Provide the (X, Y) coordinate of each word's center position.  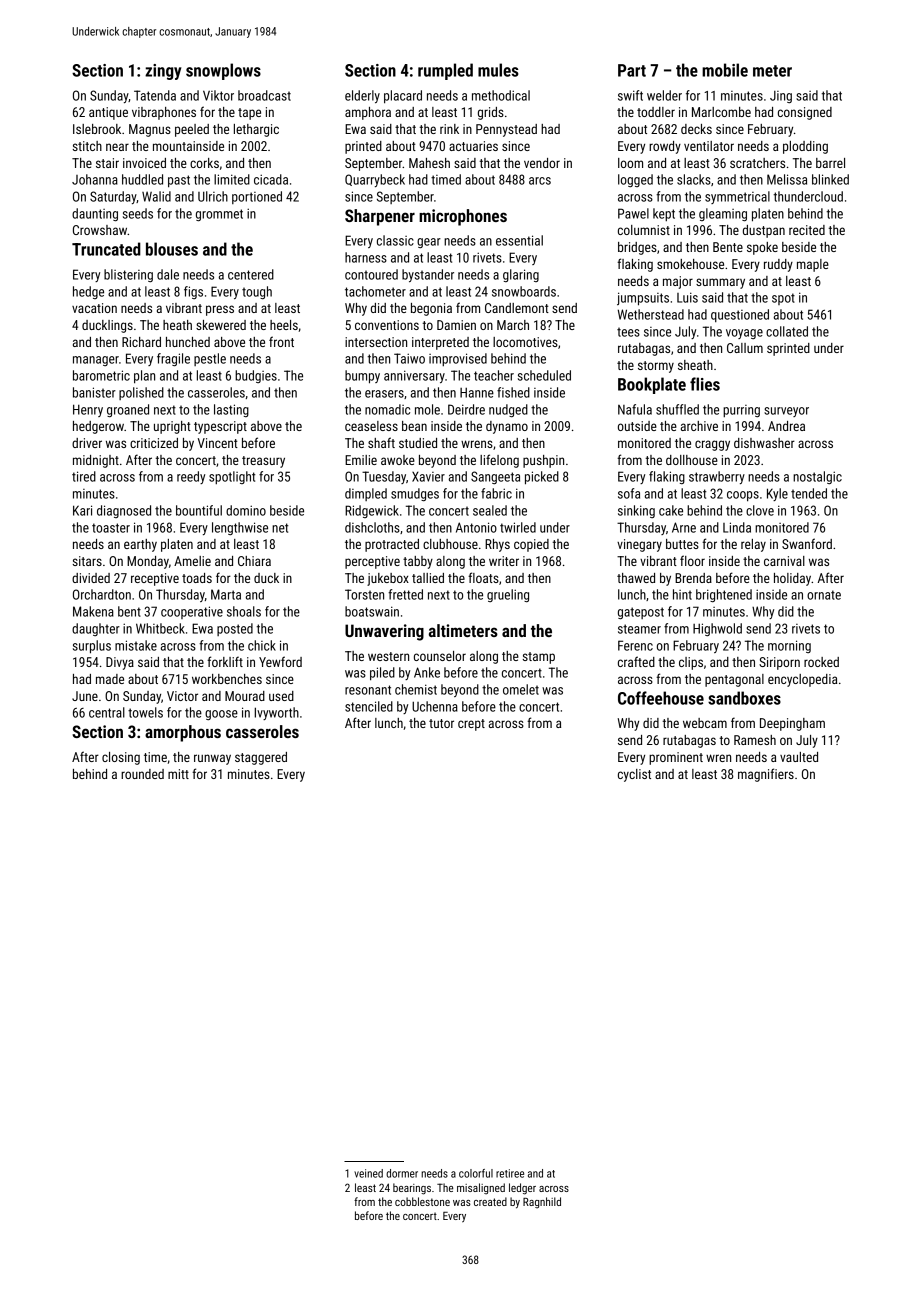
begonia (431, 309)
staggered (261, 758)
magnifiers (766, 775)
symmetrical (737, 197)
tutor (441, 723)
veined (368, 1173)
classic (395, 240)
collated (787, 331)
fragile (173, 360)
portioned (257, 197)
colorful (476, 1173)
